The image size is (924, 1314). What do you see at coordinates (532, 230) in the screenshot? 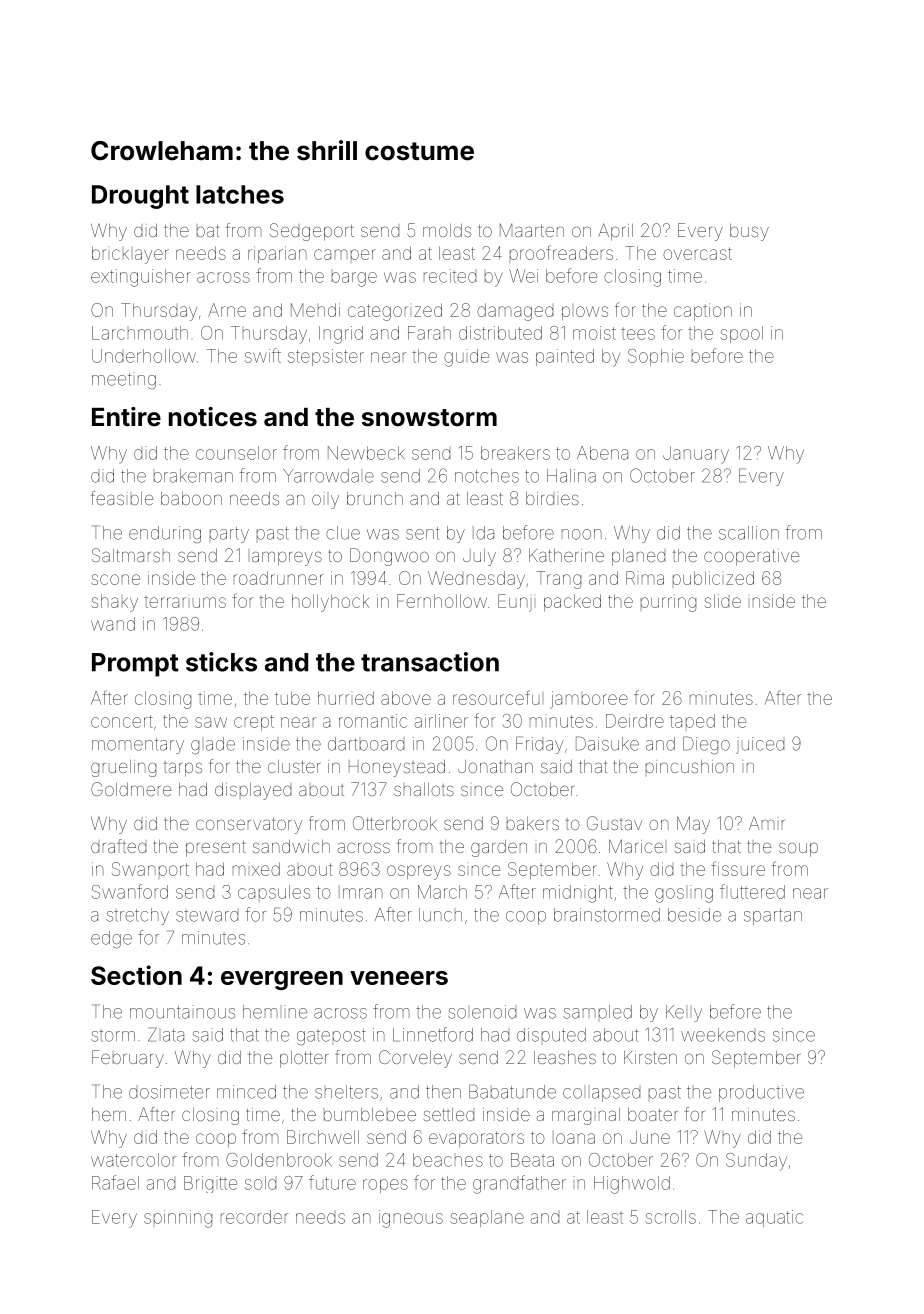
I see `Maarten` at bounding box center [532, 230].
